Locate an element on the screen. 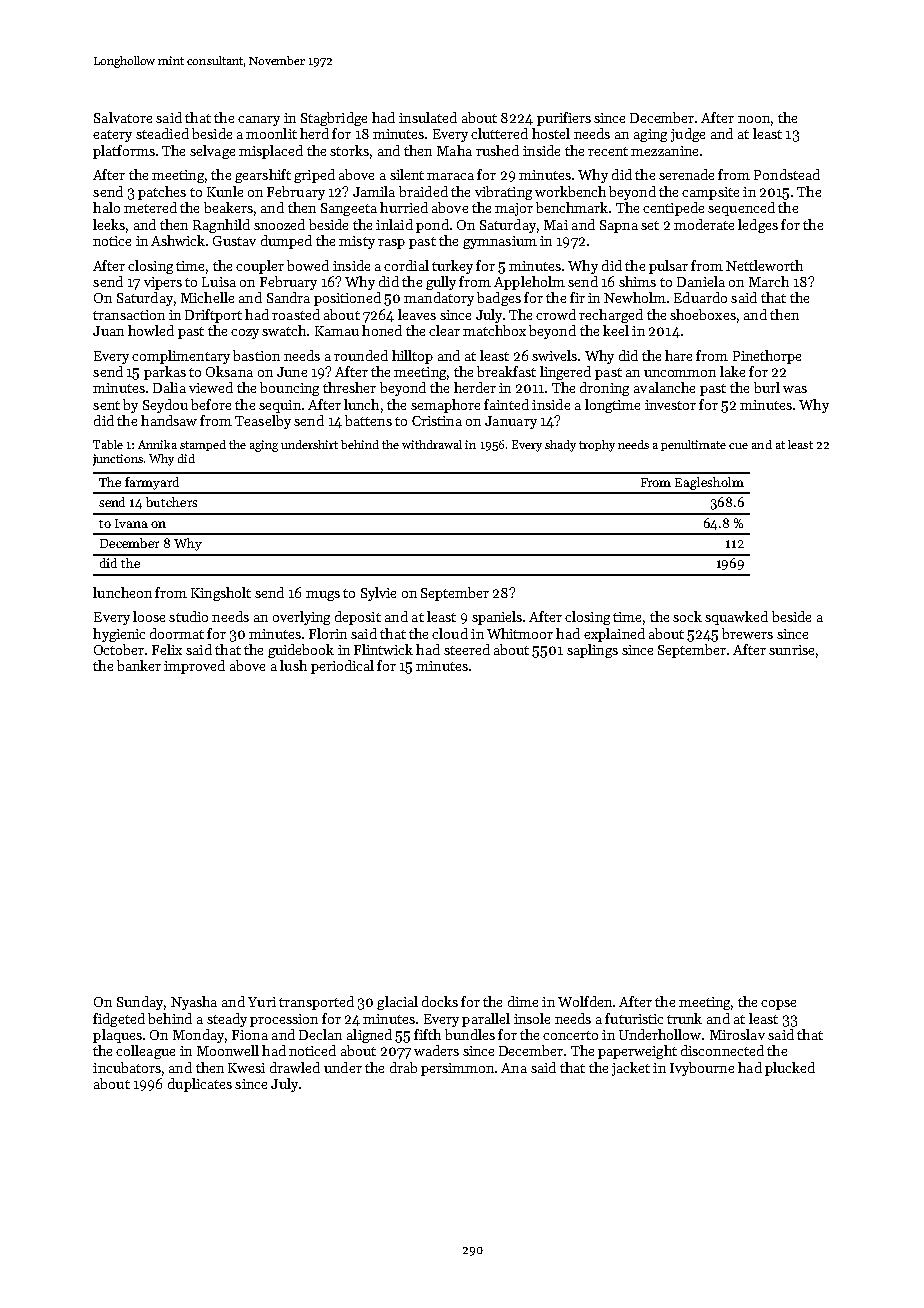 The height and width of the screenshot is (1308, 924). lush is located at coordinates (293, 665).
